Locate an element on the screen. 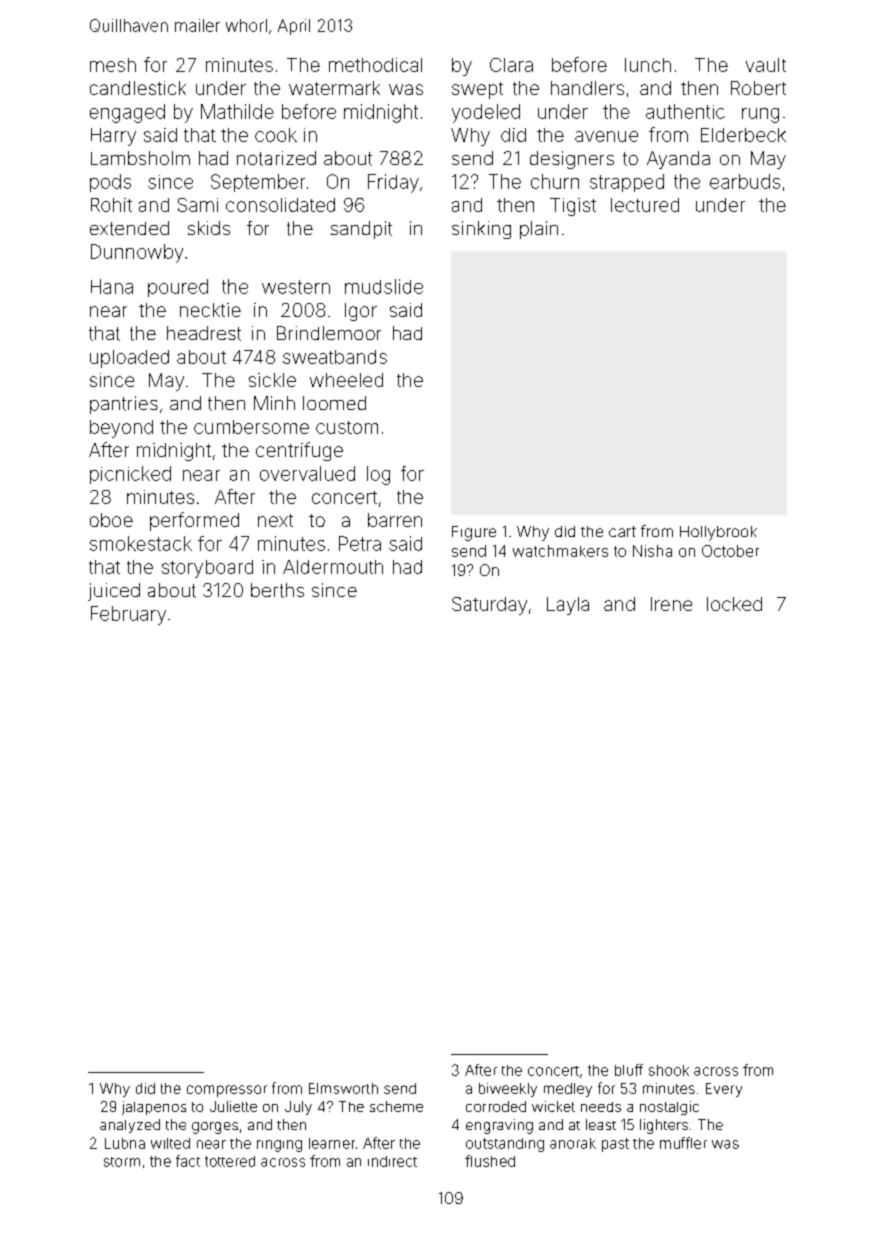  Petra is located at coordinates (360, 543).
